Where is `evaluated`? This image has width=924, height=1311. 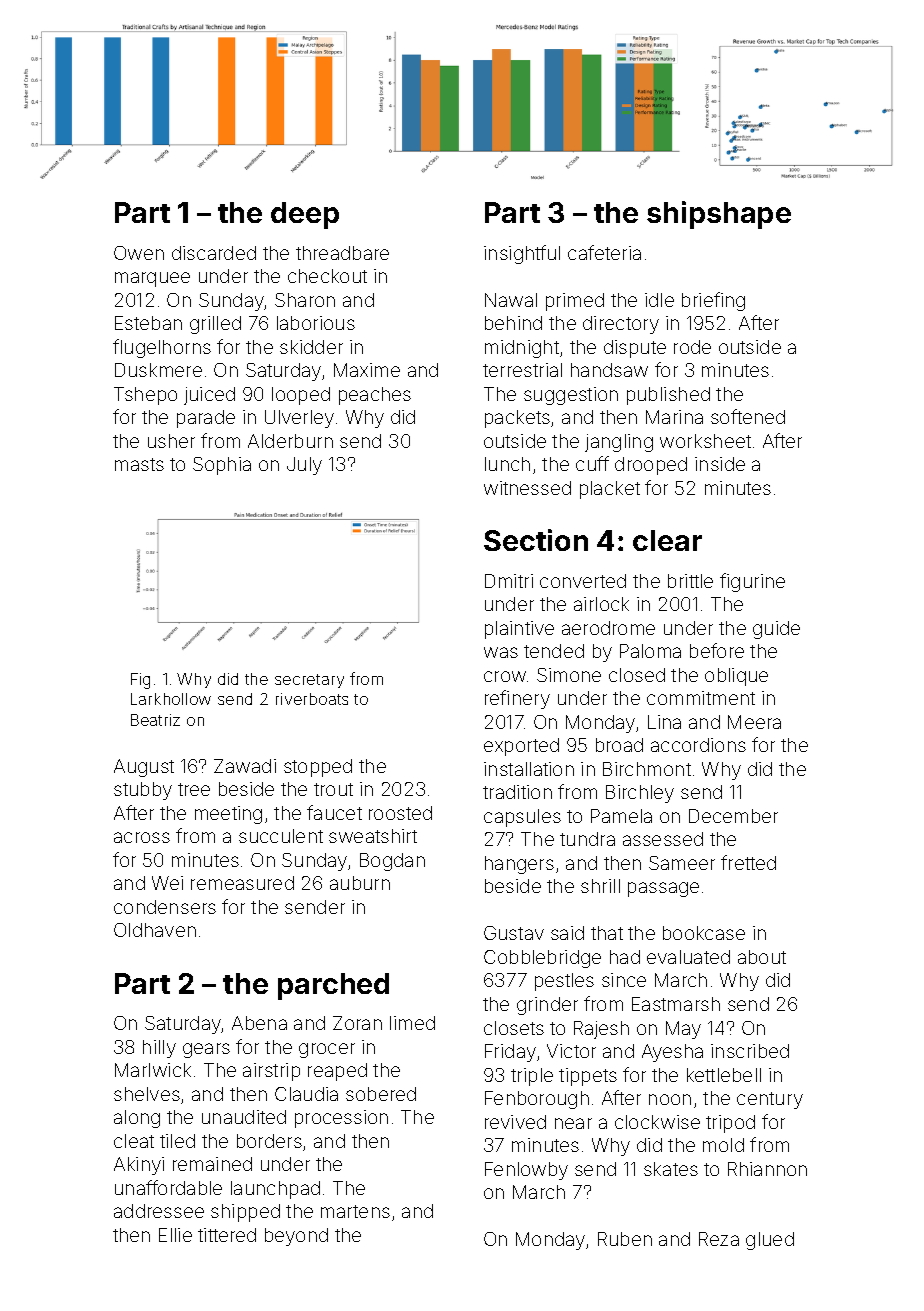 evaluated is located at coordinates (688, 957).
